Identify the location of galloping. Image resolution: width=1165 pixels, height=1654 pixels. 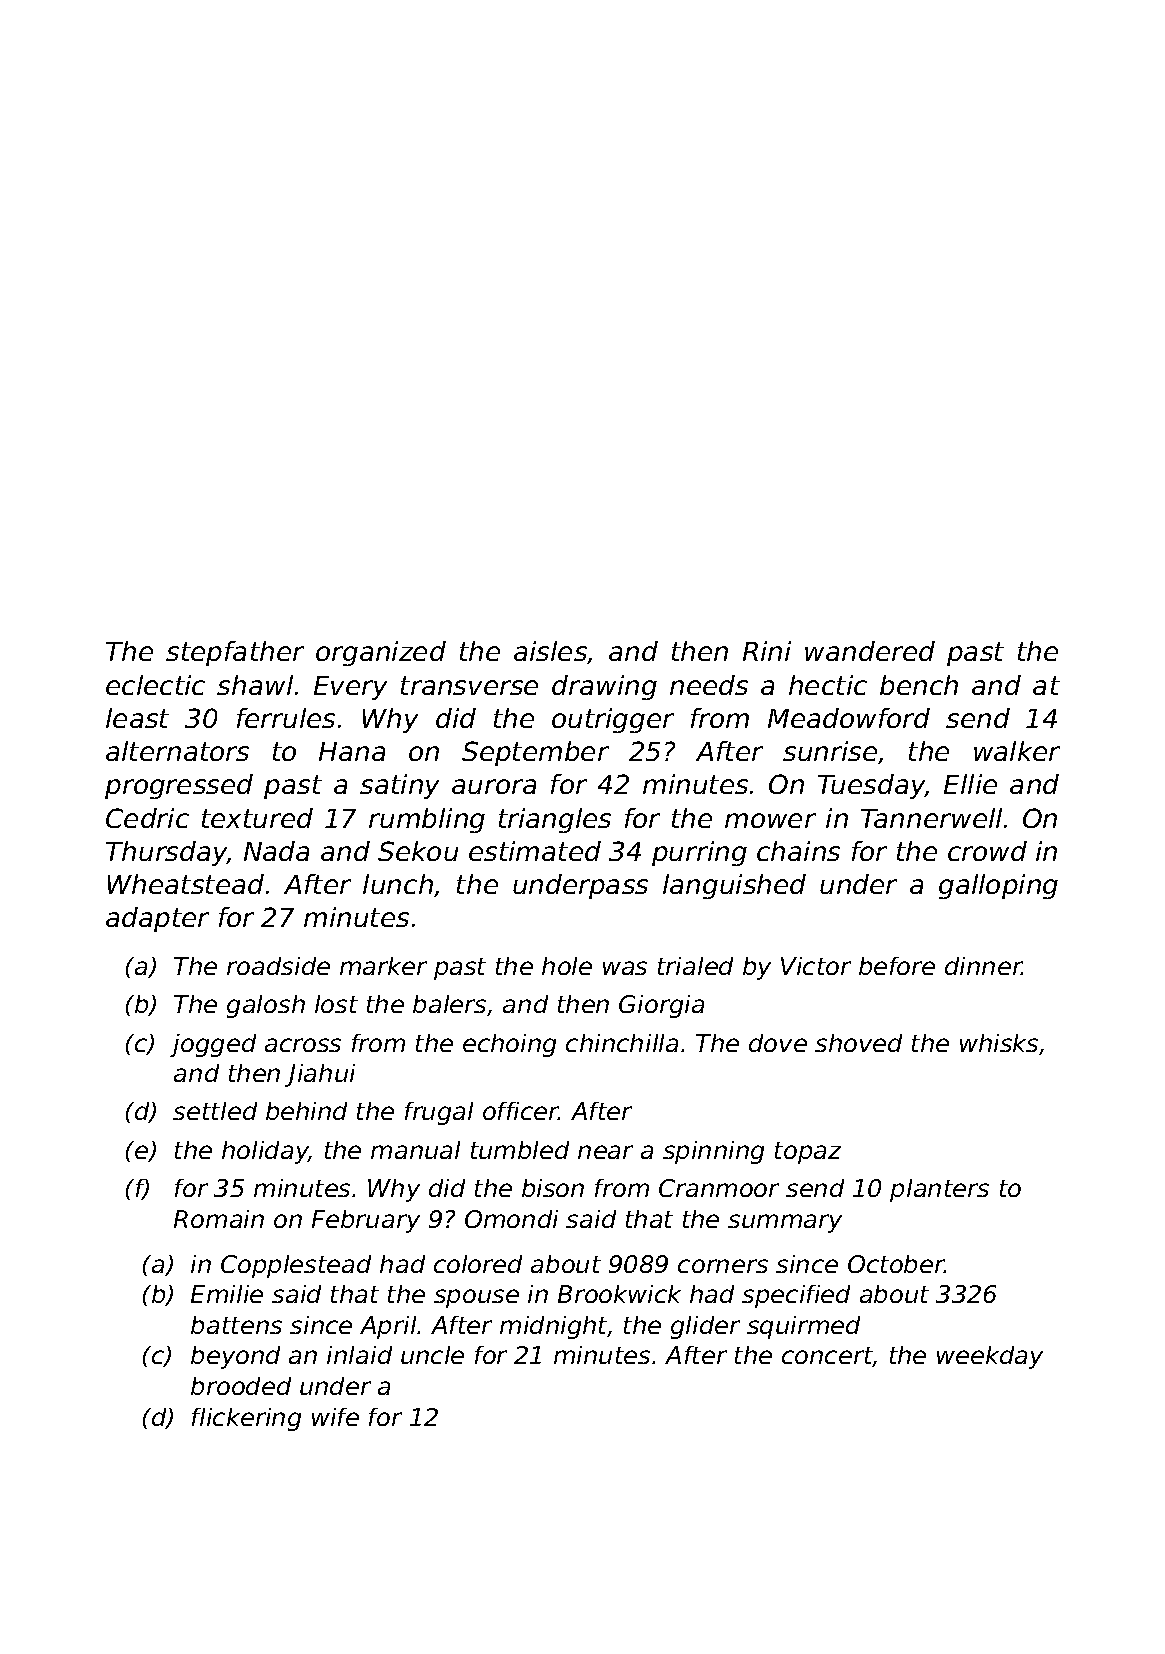
(998, 886).
